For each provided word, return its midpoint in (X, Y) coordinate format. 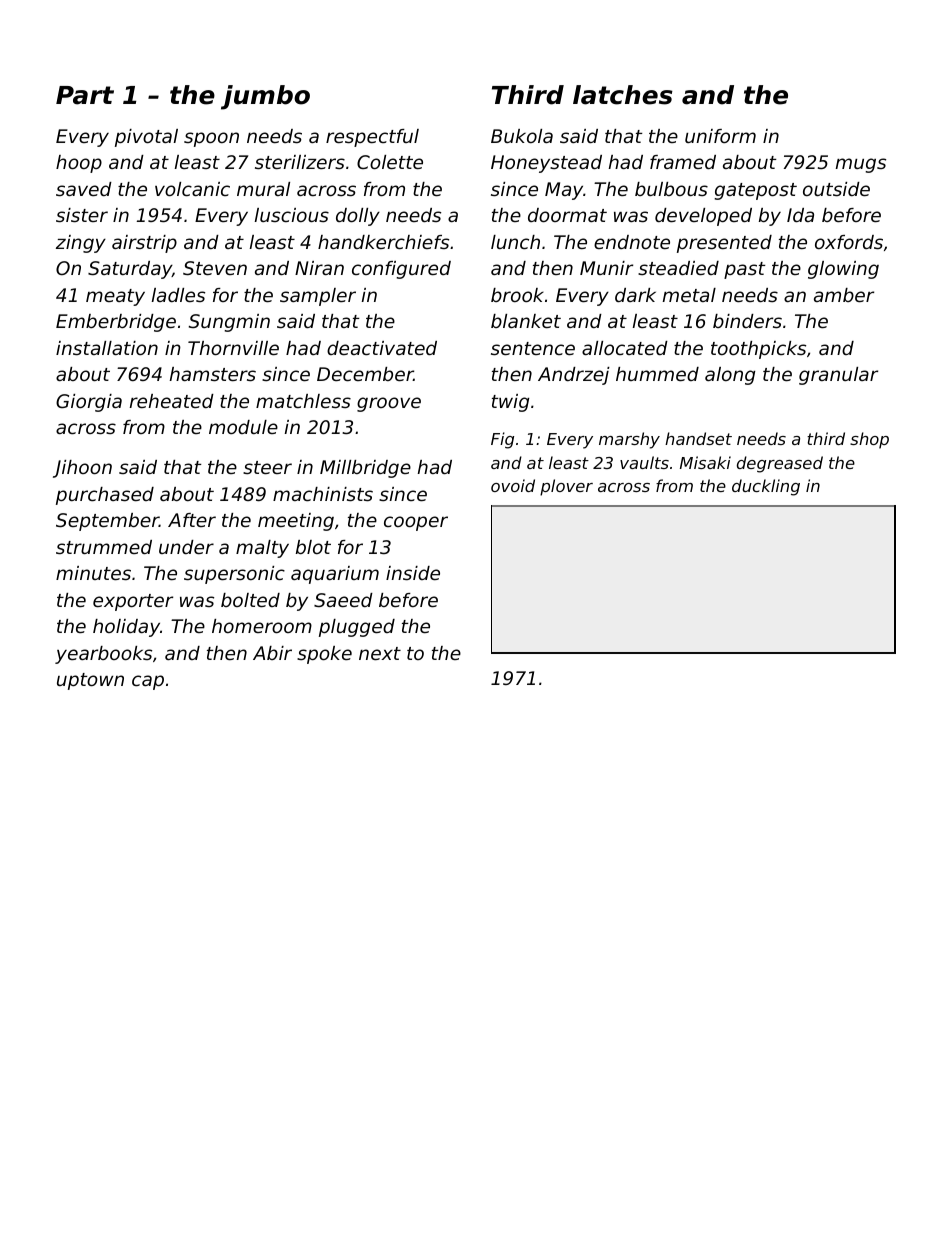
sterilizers (300, 162)
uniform (720, 136)
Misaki (705, 462)
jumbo (265, 97)
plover (566, 487)
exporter (133, 602)
